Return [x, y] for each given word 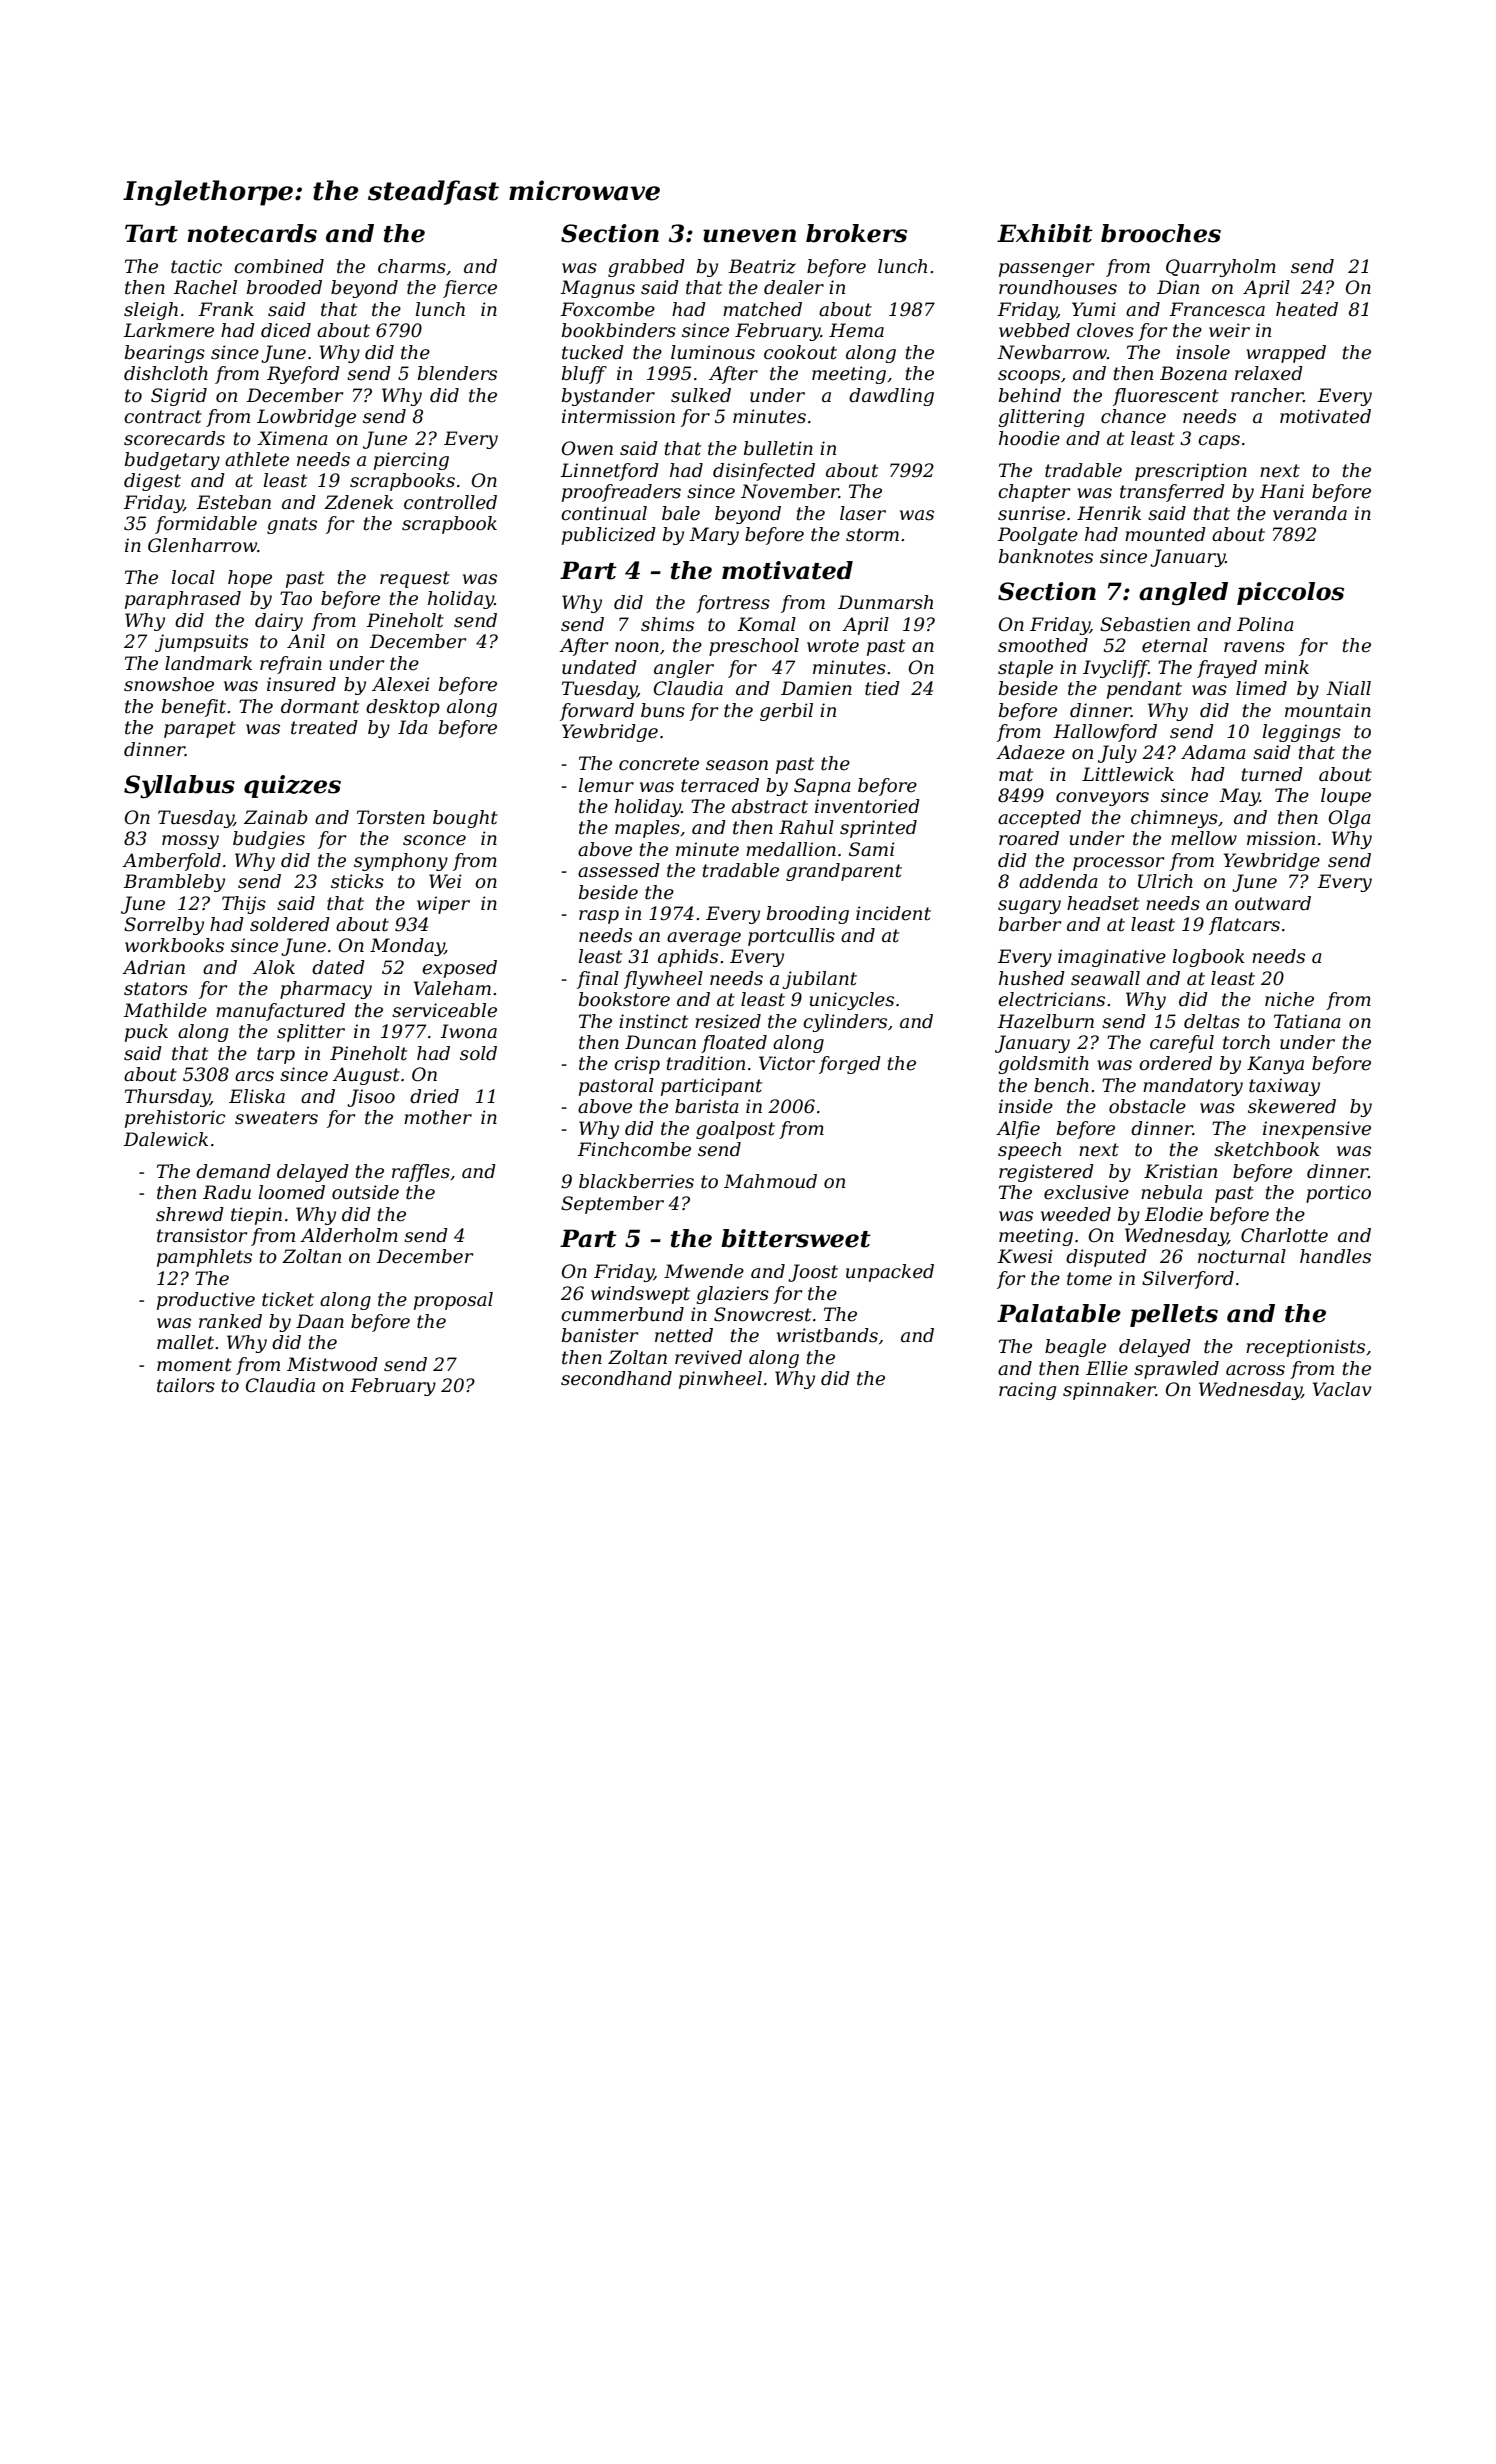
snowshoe [169, 684]
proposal [453, 1301]
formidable [206, 525]
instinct [653, 1021]
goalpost [735, 1130]
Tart [151, 233]
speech [1029, 1151]
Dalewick [165, 1139]
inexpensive [1317, 1130]
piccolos [1290, 593]
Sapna [822, 787]
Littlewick [1128, 774]
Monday [407, 947]
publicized [609, 536]
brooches [1161, 233]
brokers [856, 233]
